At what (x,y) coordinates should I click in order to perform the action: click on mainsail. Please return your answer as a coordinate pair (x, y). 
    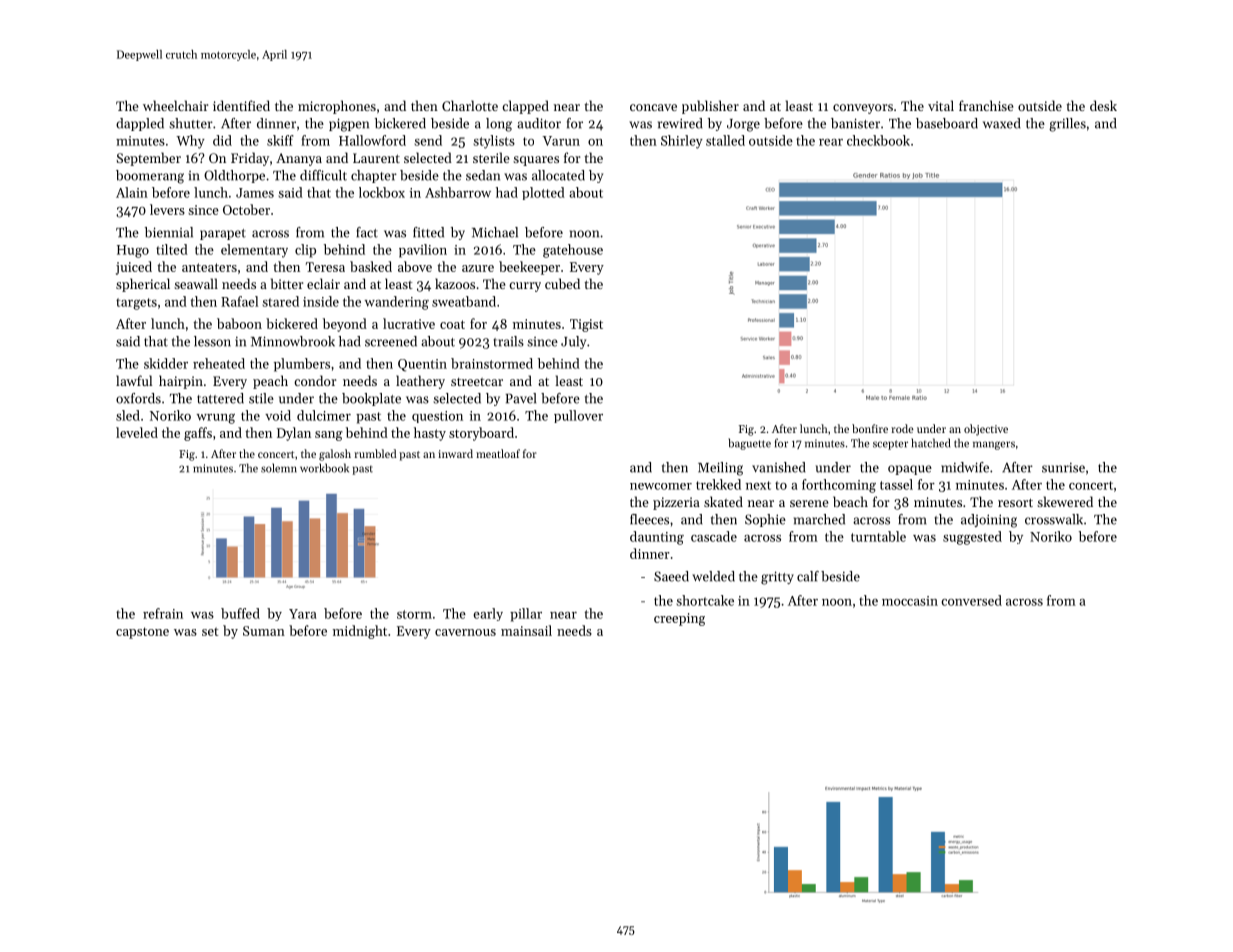
    Looking at the image, I should click on (526, 630).
